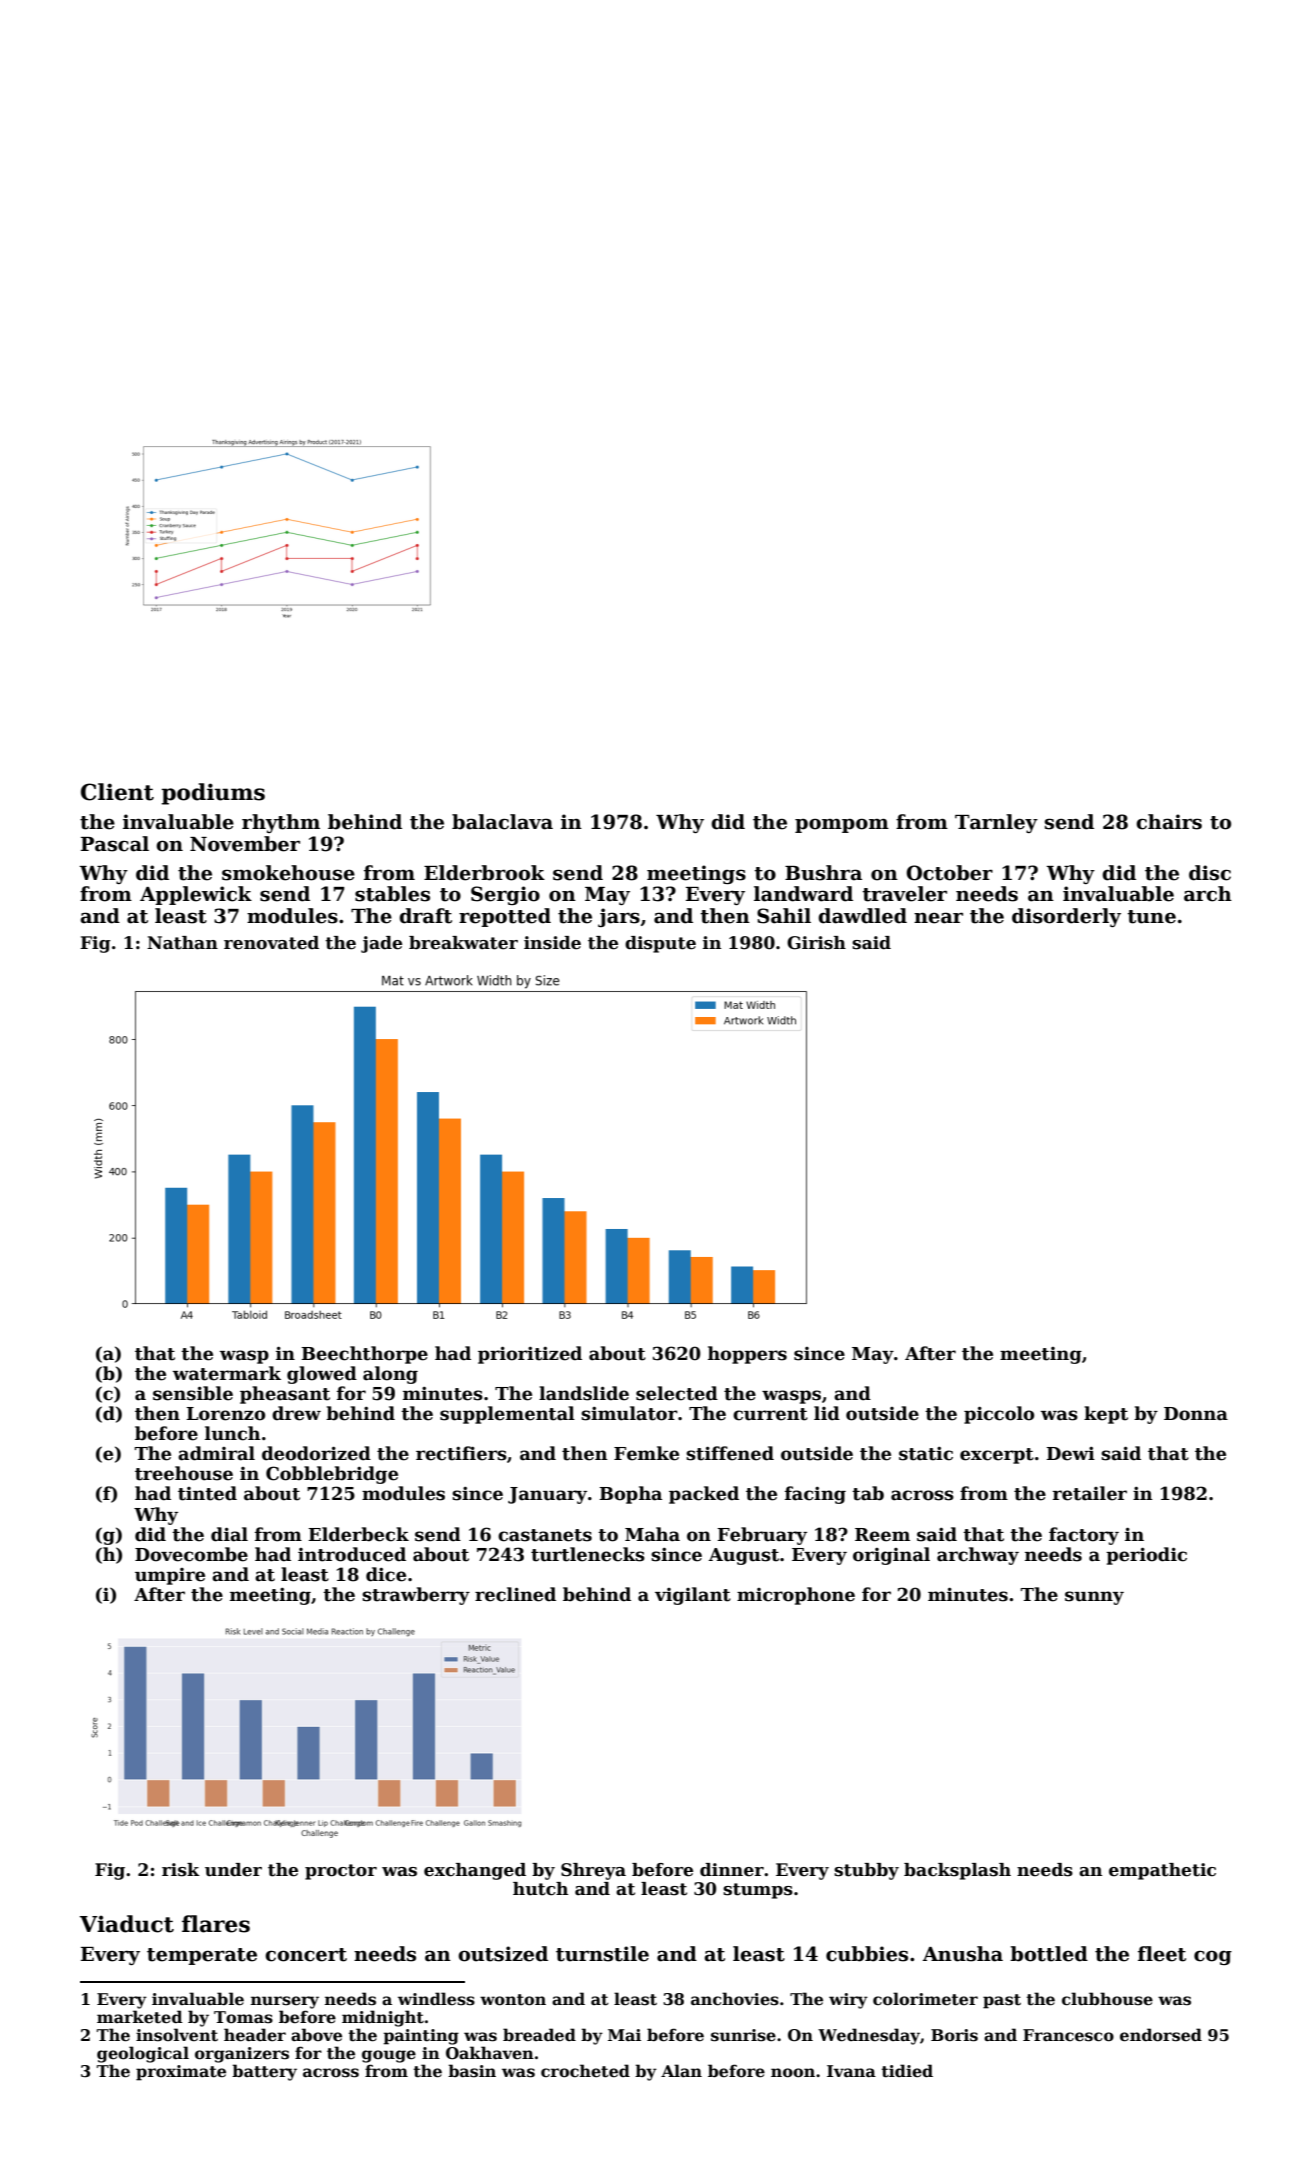 The height and width of the page is (2161, 1312). Describe the element at coordinates (996, 823) in the page. I see `Tarnley` at that location.
